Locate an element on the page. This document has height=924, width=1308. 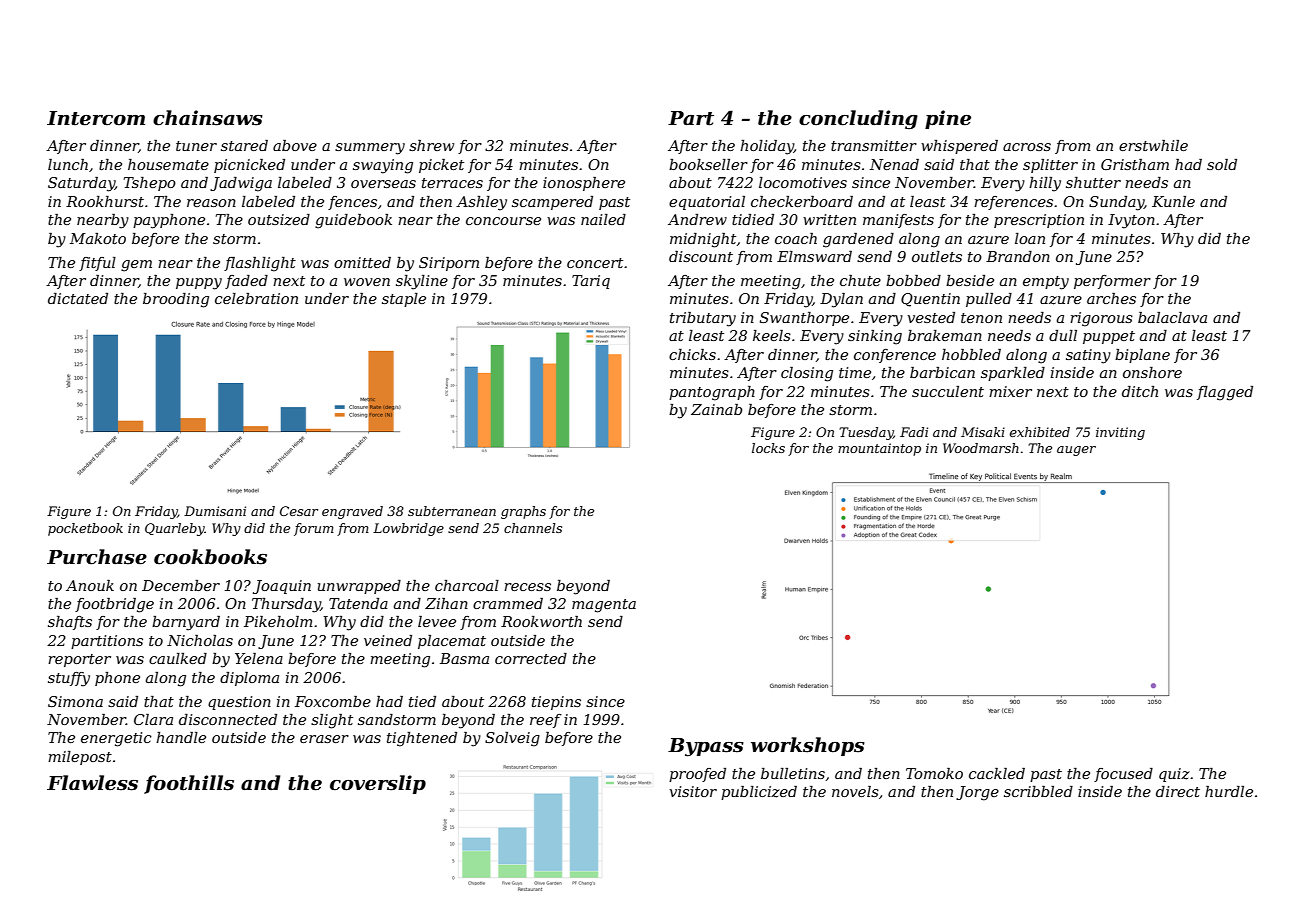
graphs is located at coordinates (523, 512).
